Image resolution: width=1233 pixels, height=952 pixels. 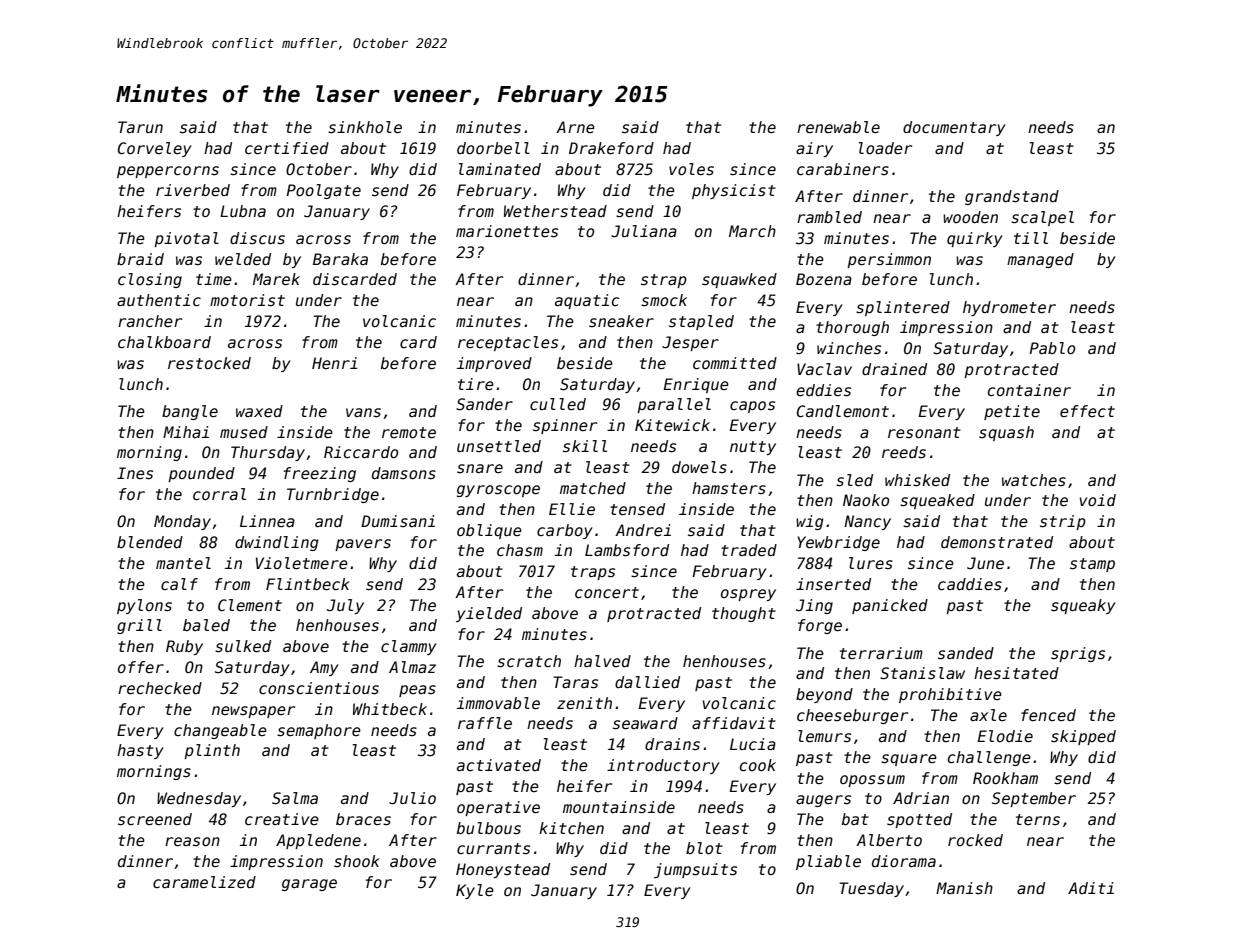 What do you see at coordinates (752, 231) in the screenshot?
I see `March` at bounding box center [752, 231].
